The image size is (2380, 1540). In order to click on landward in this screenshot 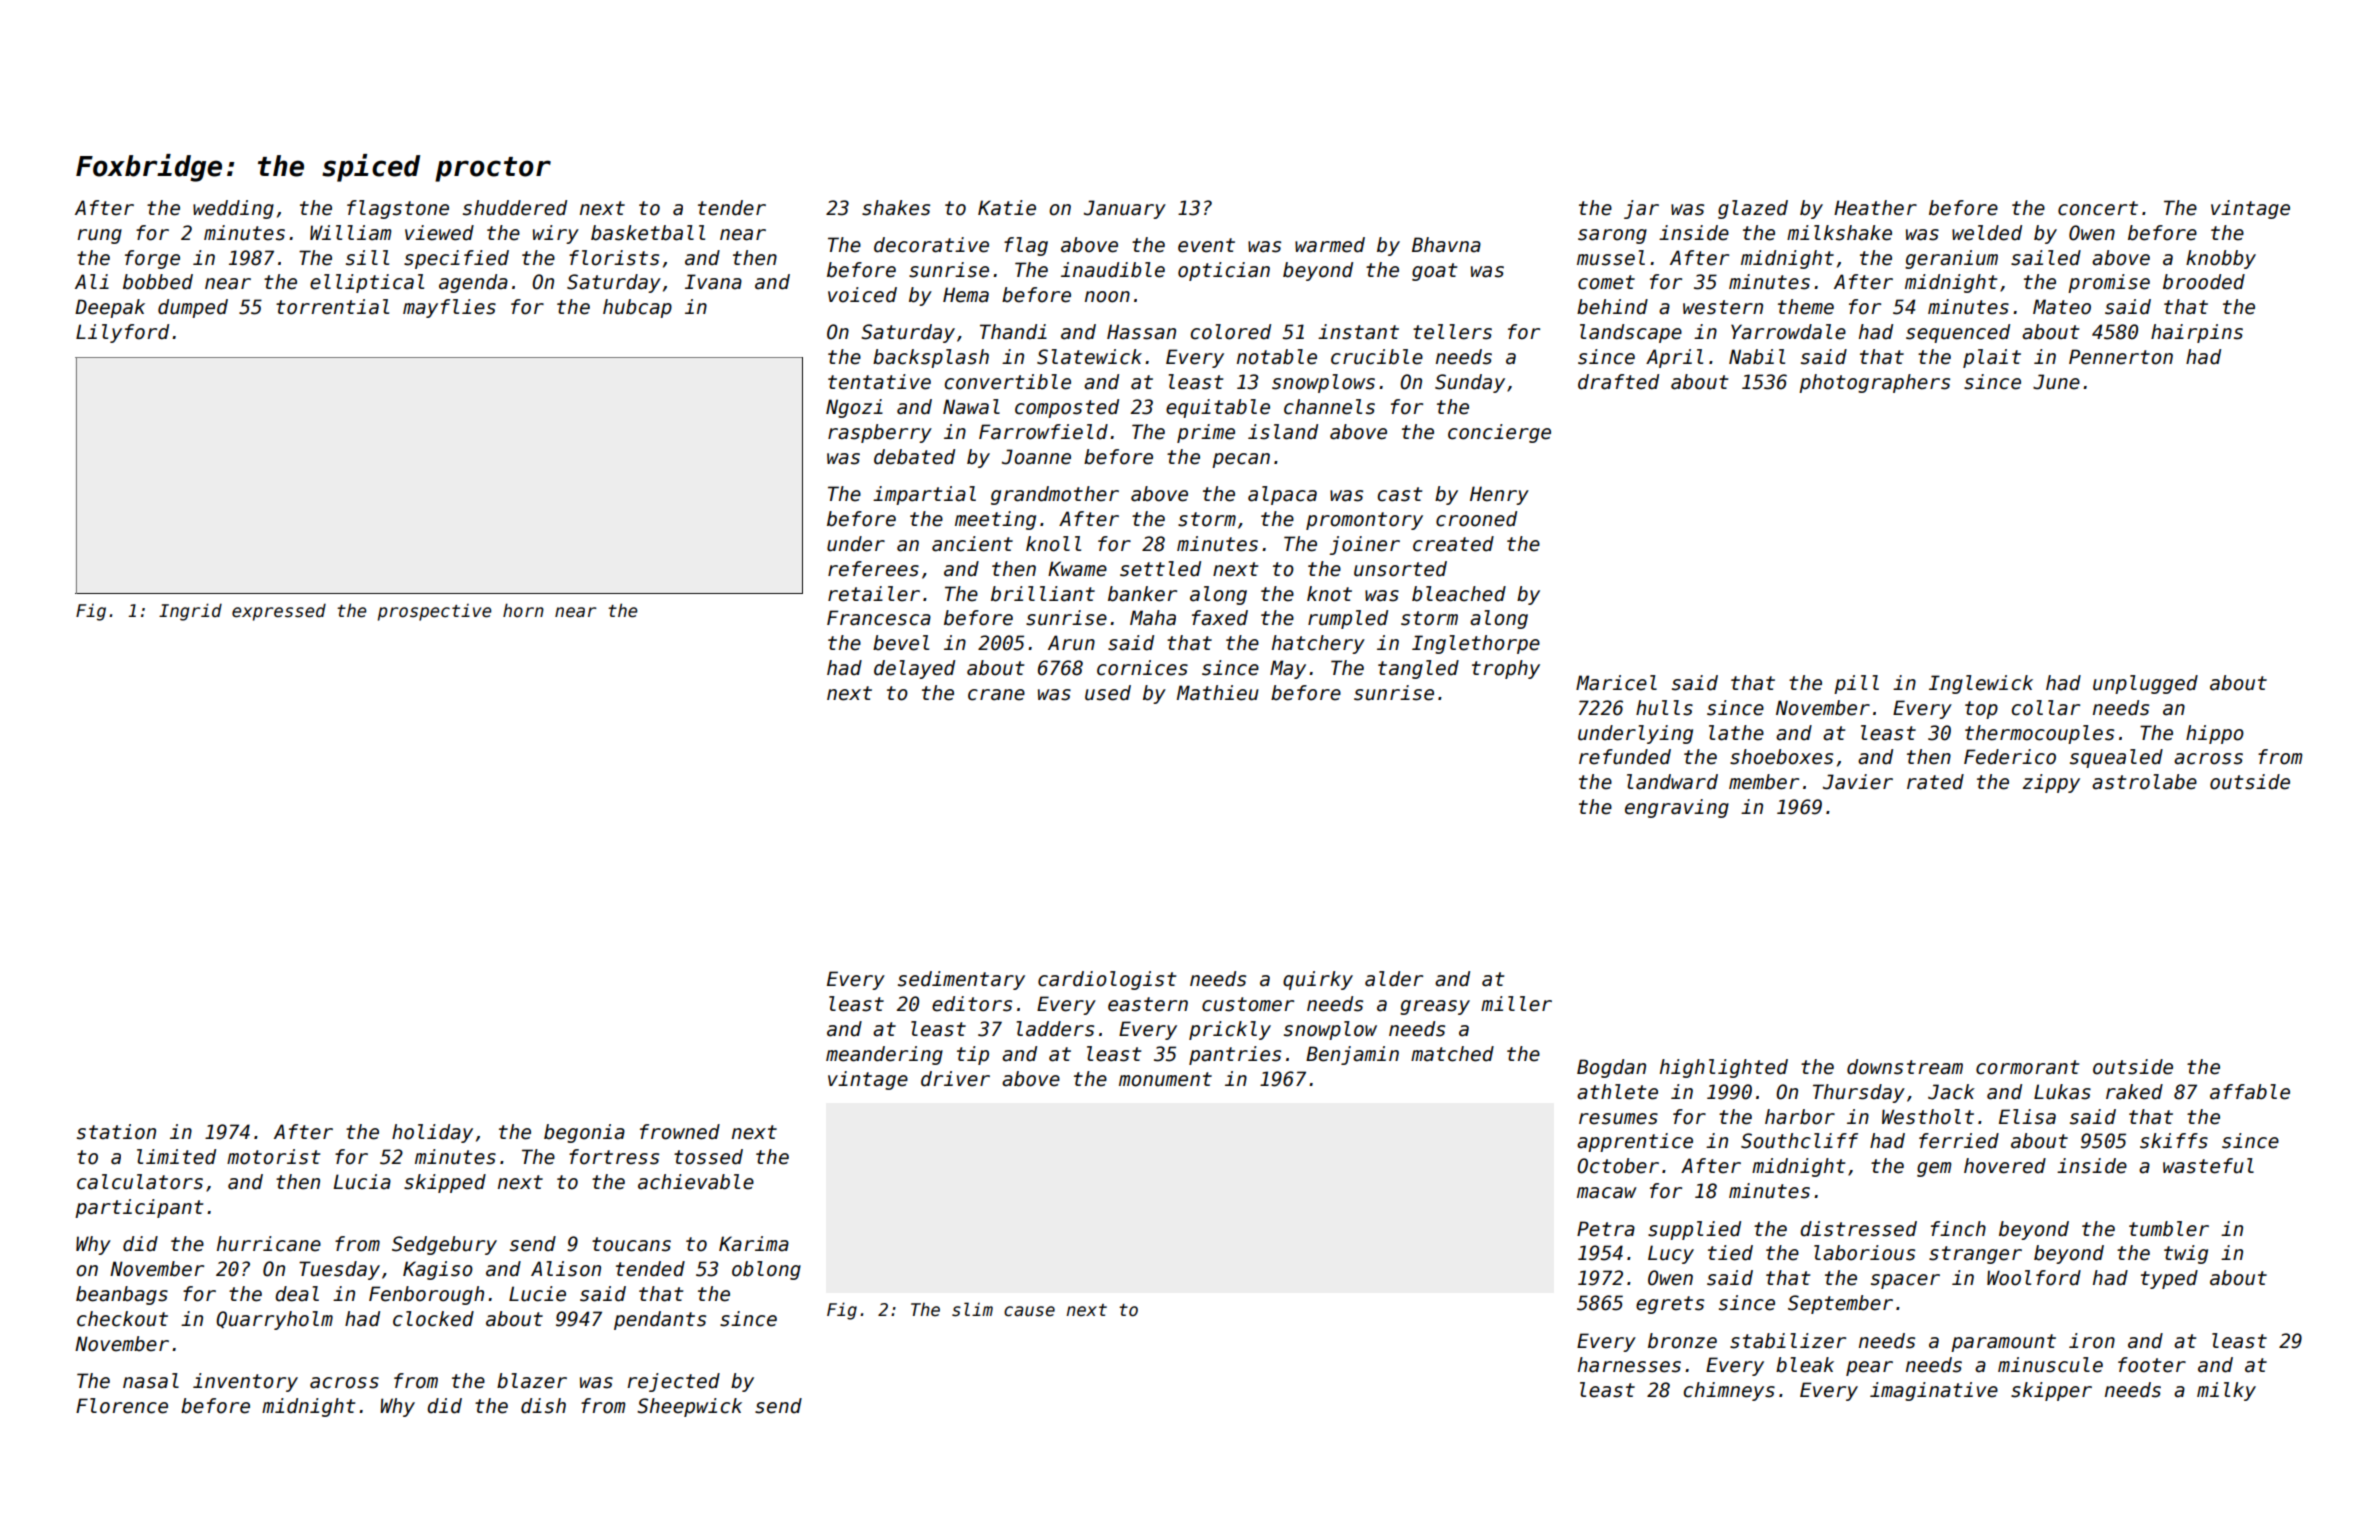, I will do `click(1672, 782)`.
